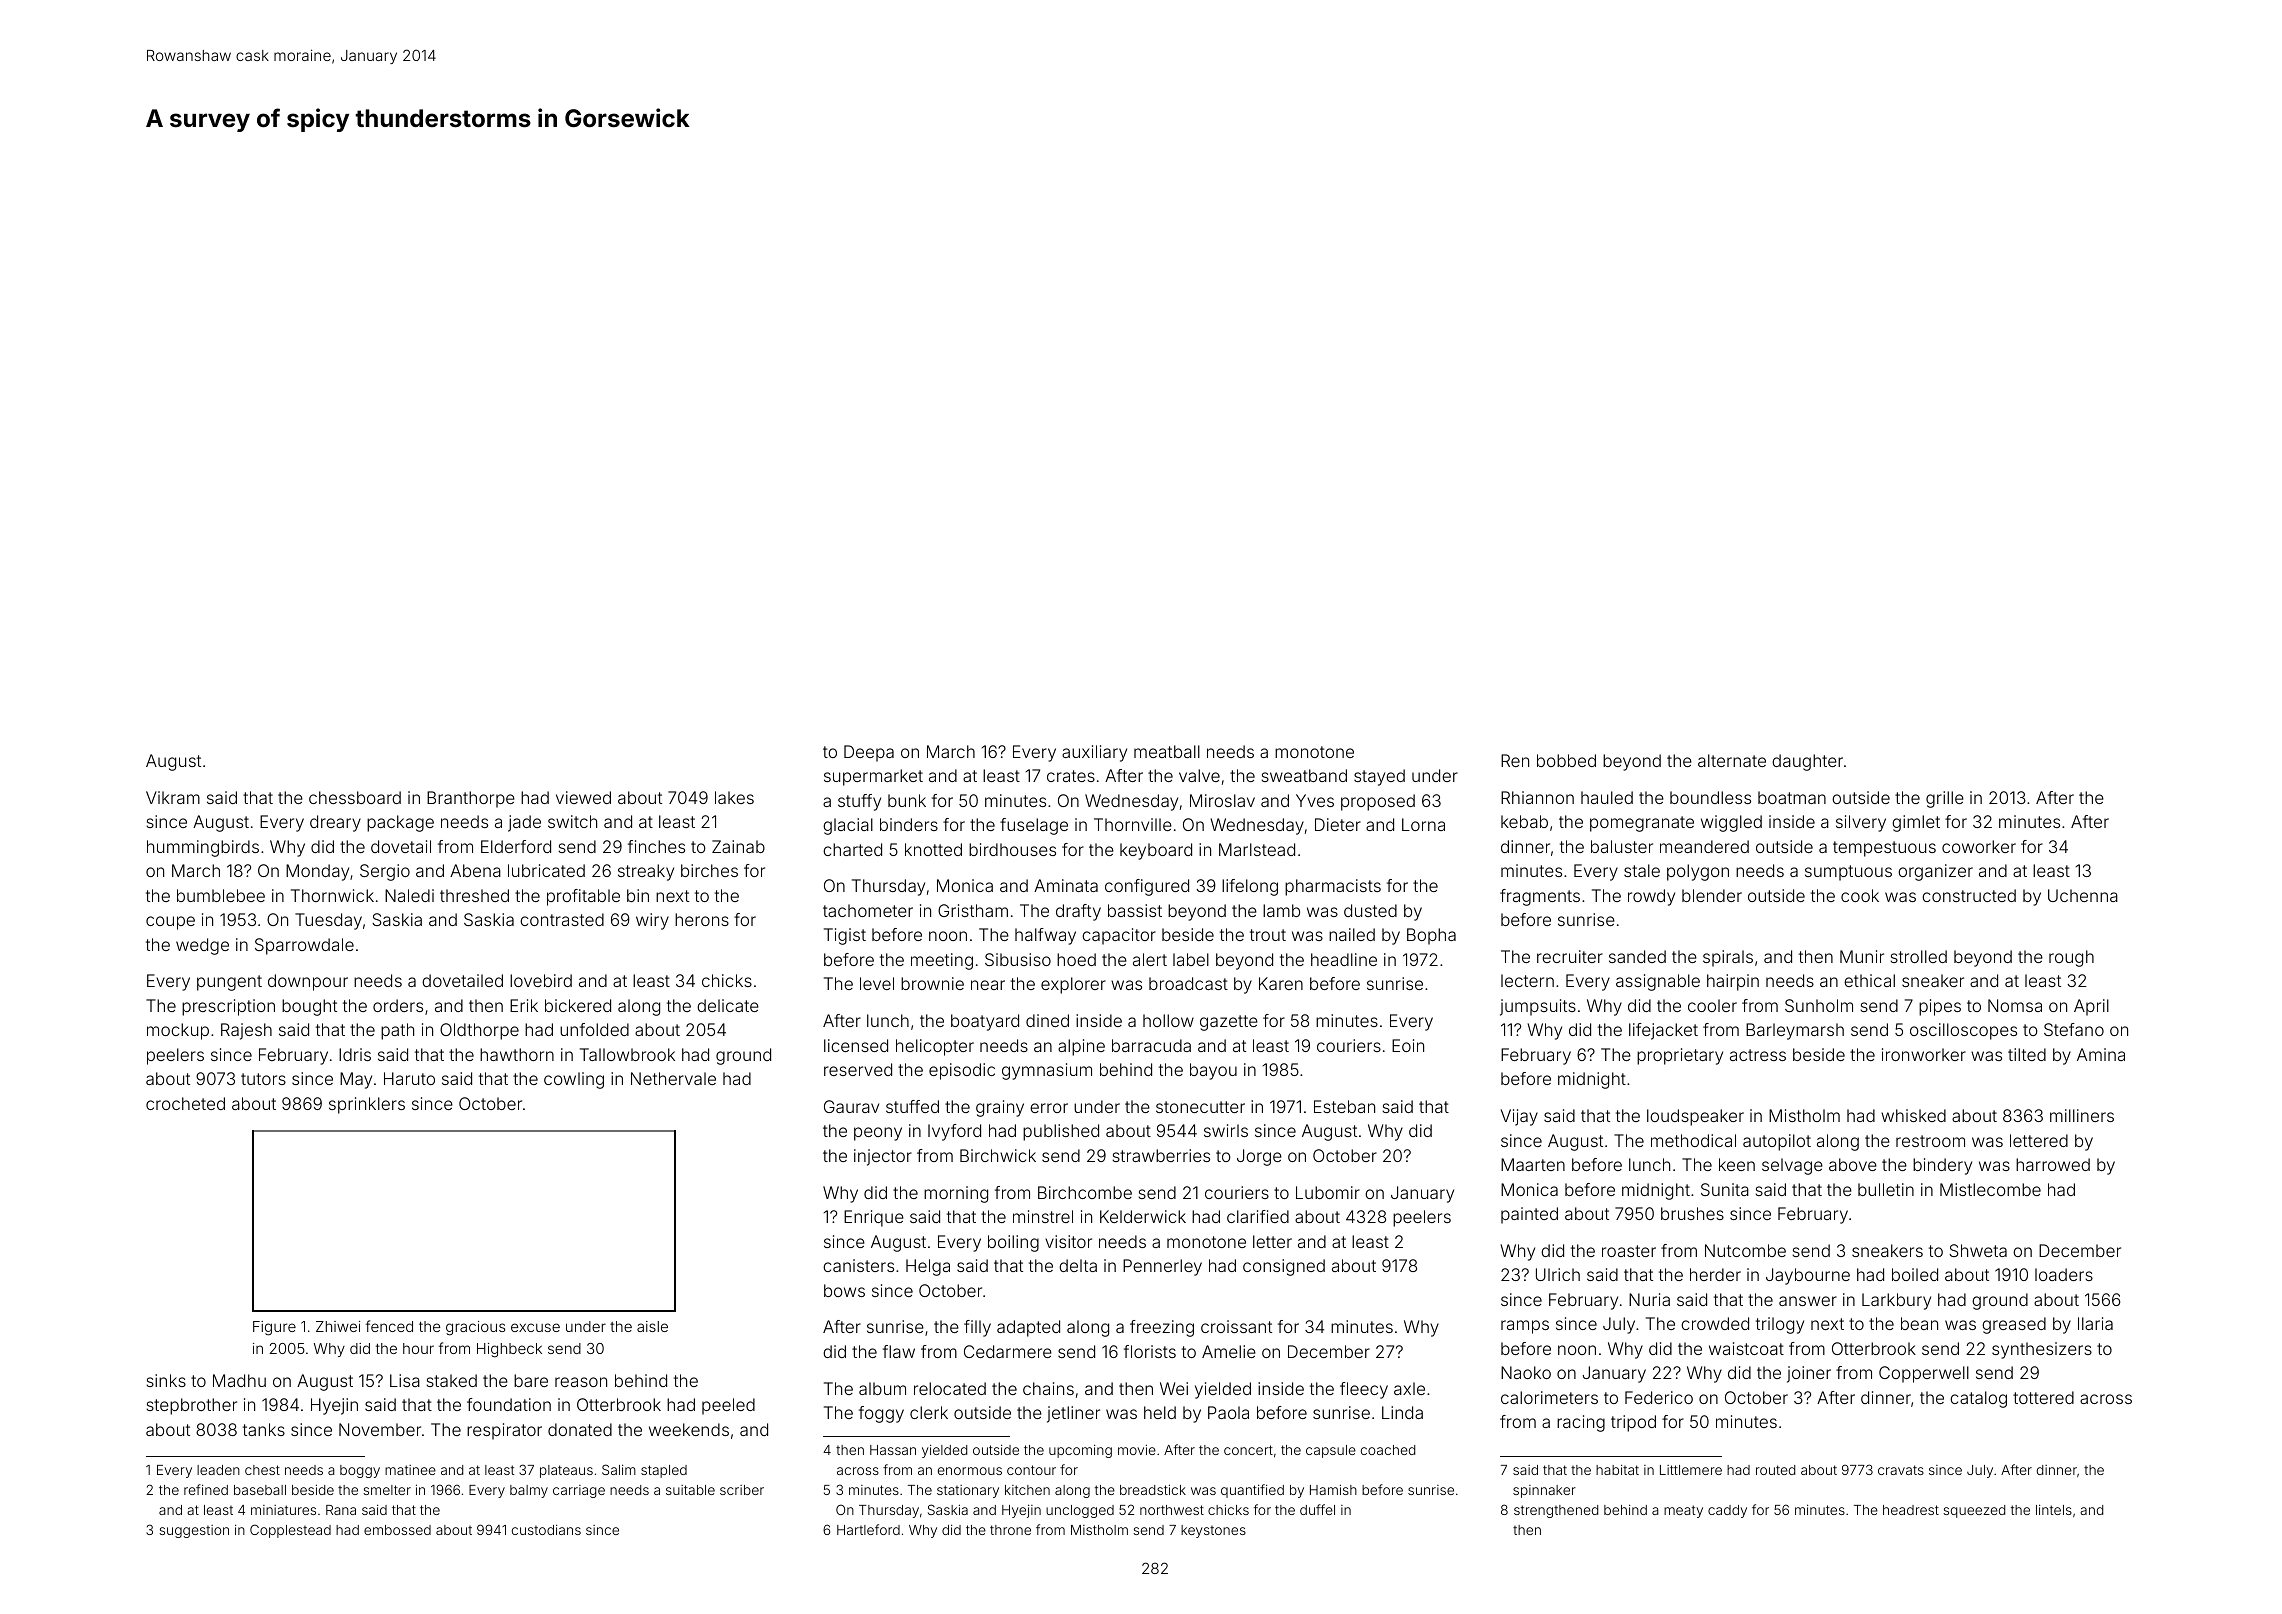 The width and height of the screenshot is (2282, 1614). Describe the element at coordinates (1758, 1055) in the screenshot. I see `actress` at that location.
